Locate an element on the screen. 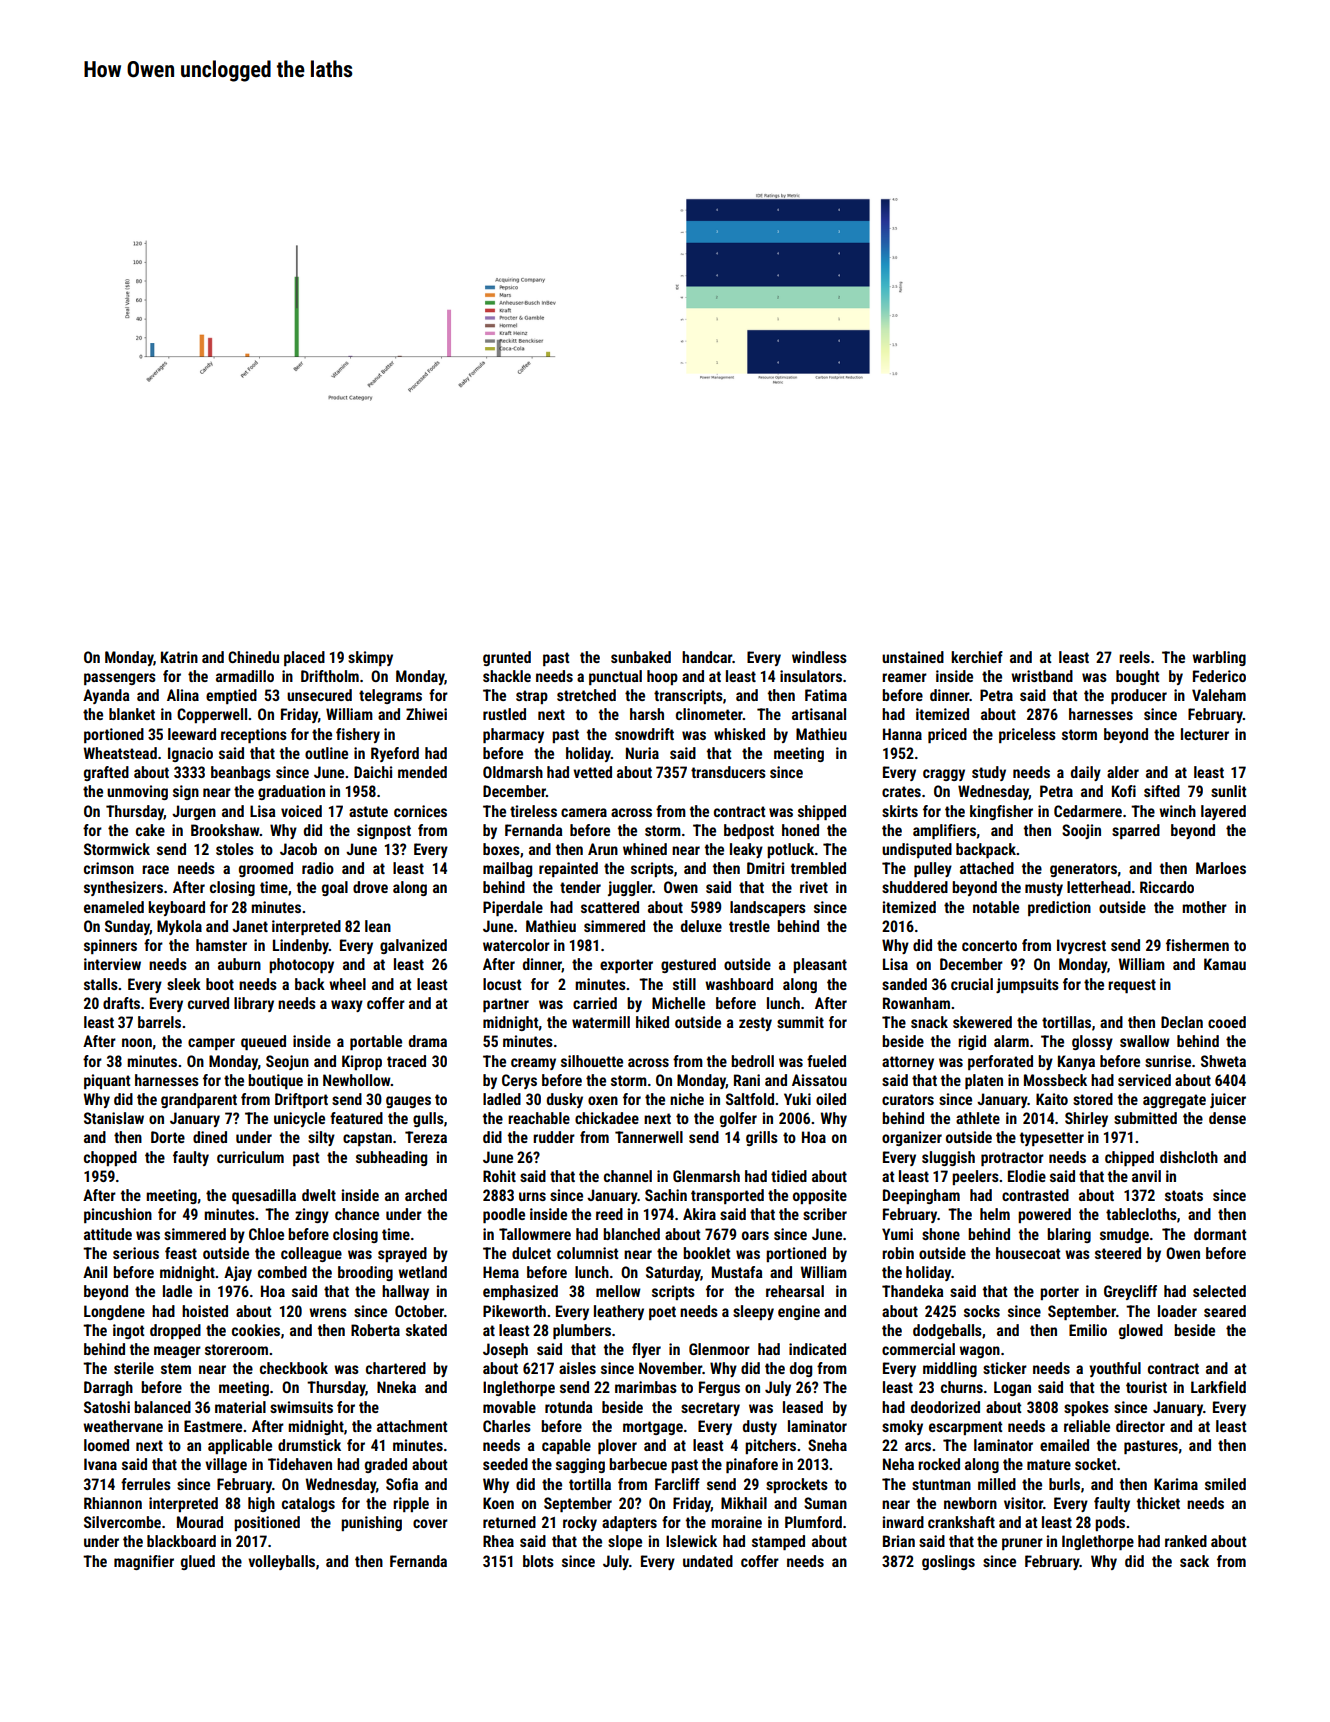 The image size is (1330, 1722). Valeham is located at coordinates (1219, 695).
